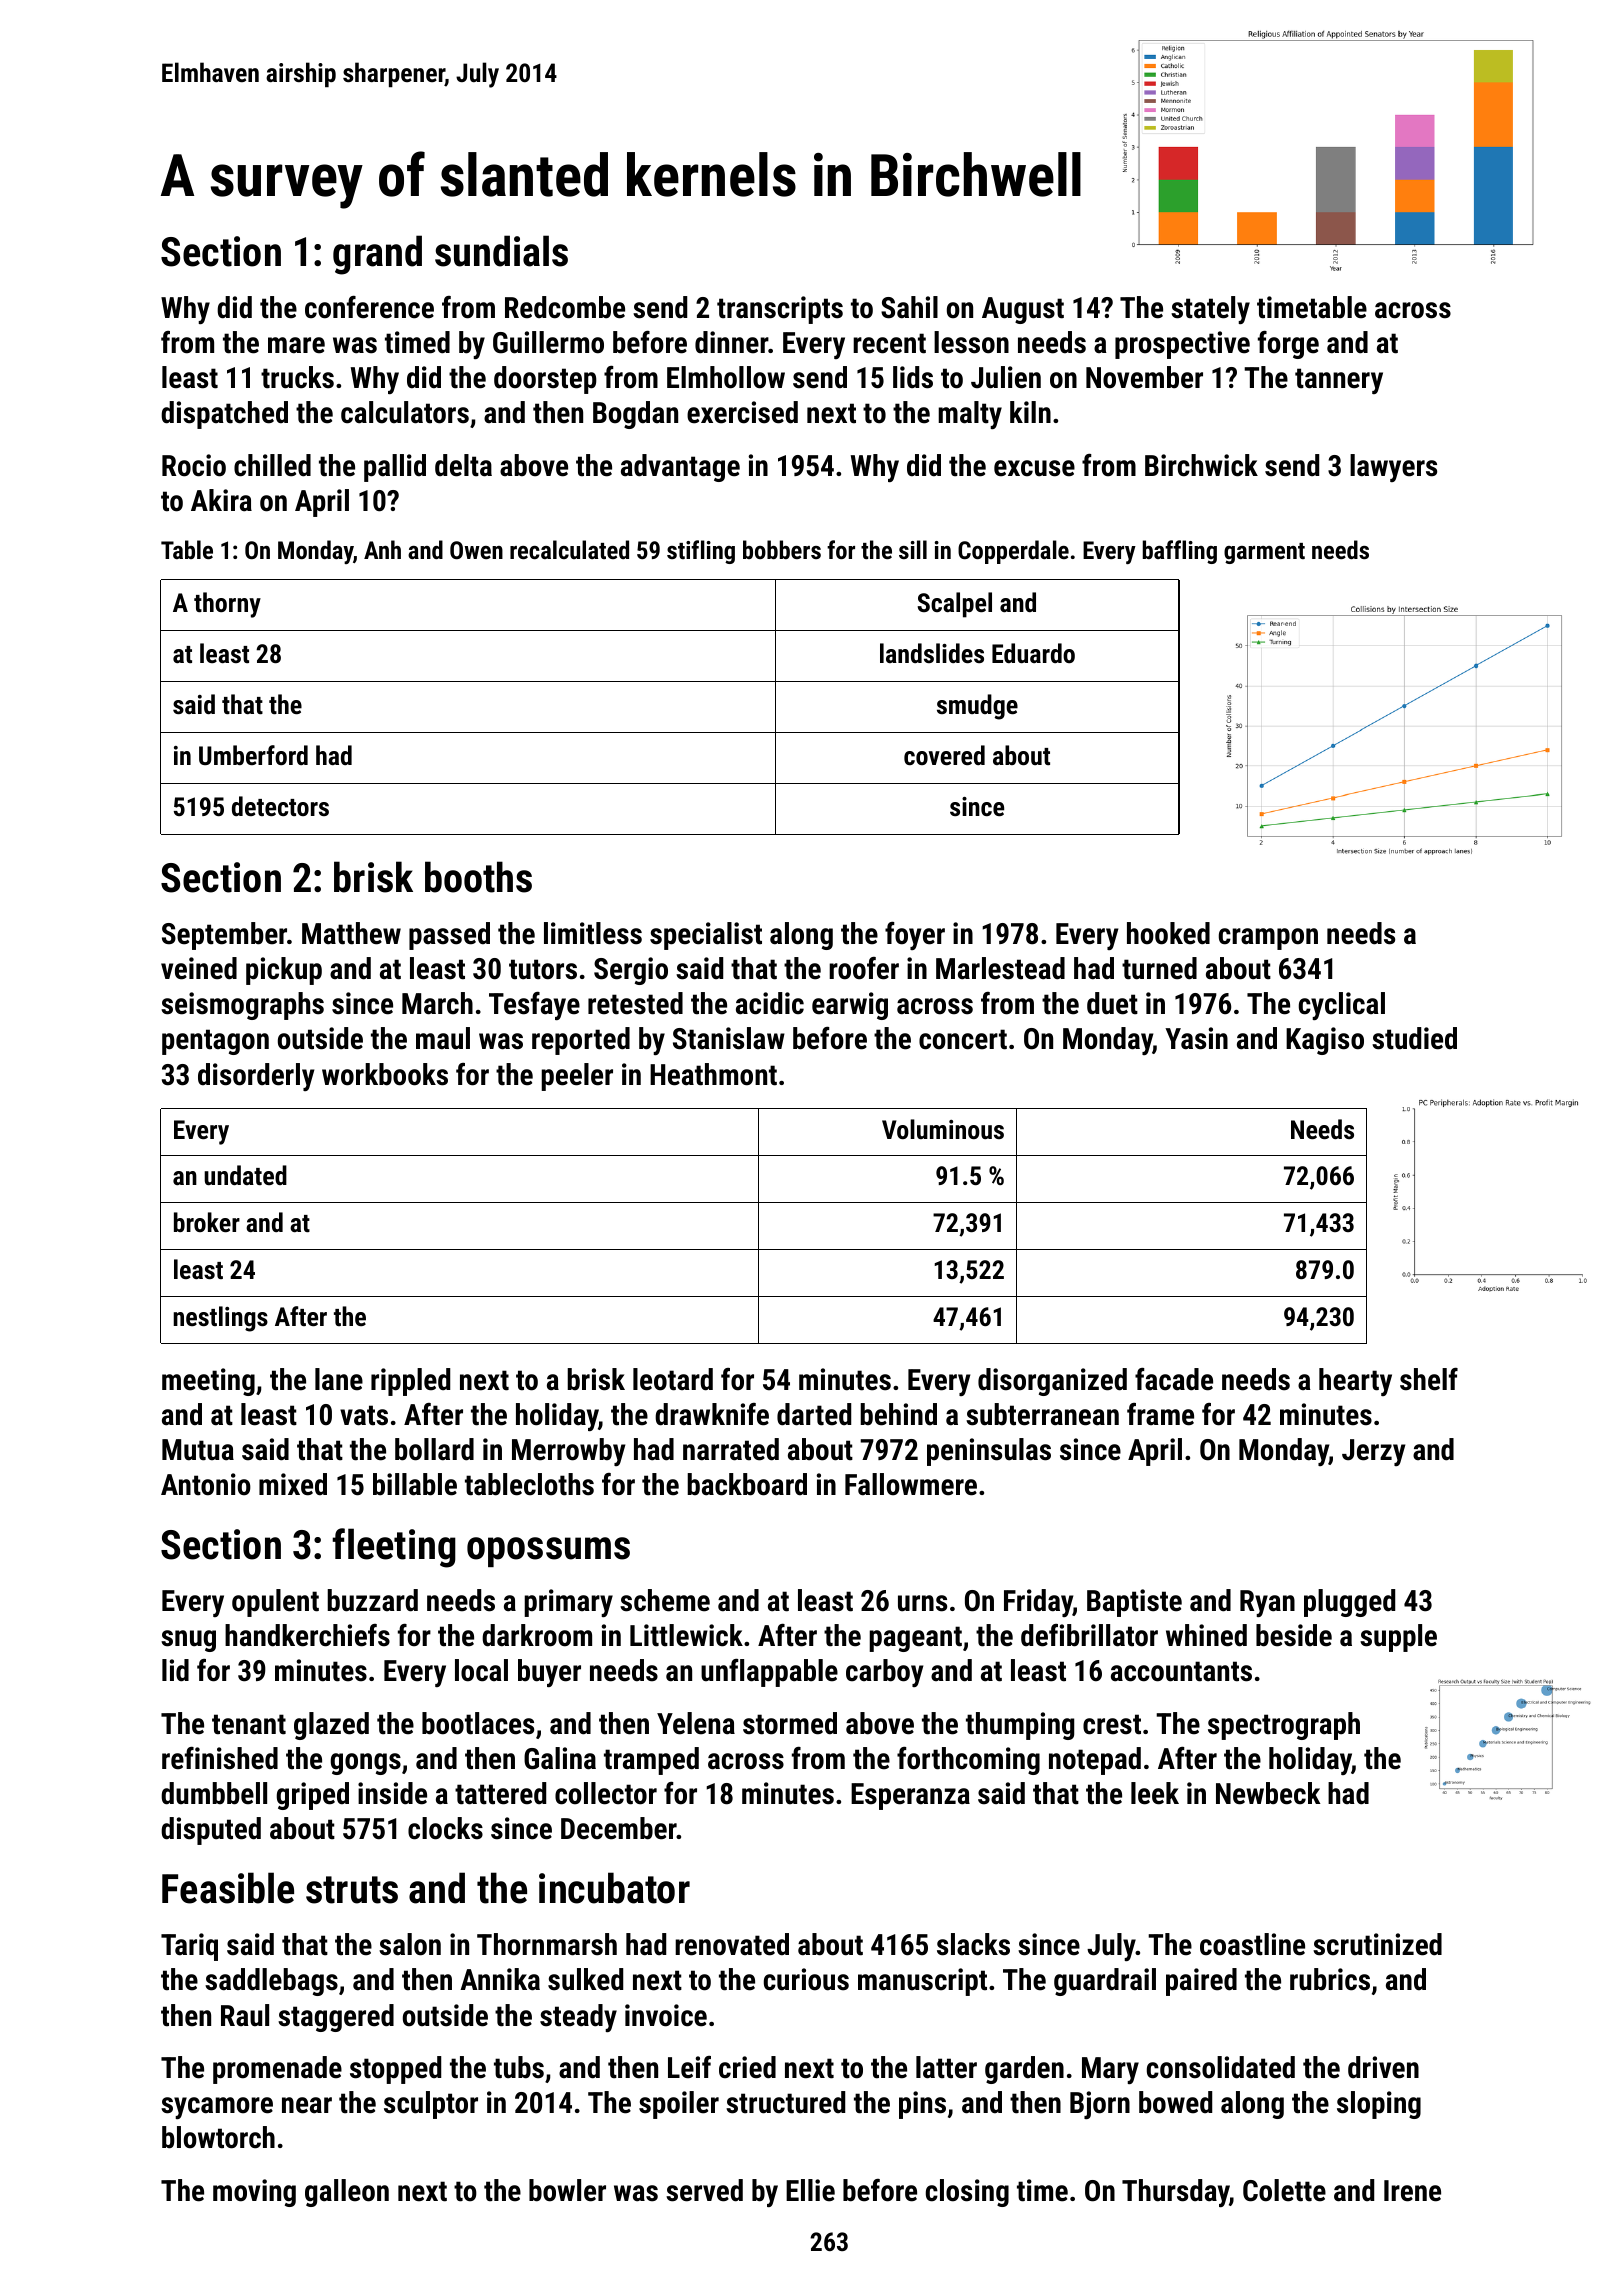 Image resolution: width=1620 pixels, height=2292 pixels. I want to click on grand, so click(377, 255).
